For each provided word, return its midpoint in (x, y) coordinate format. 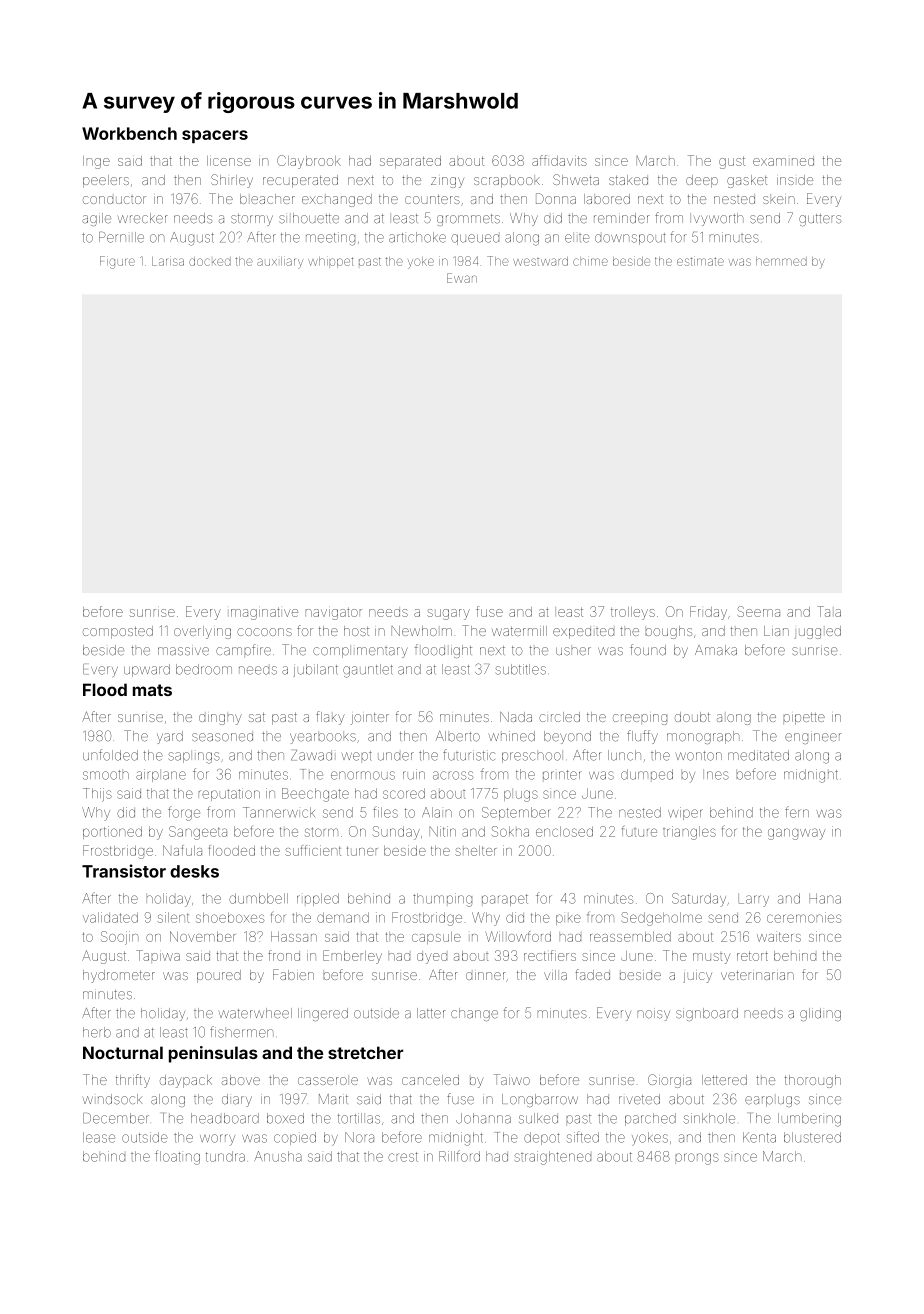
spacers (215, 136)
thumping (442, 900)
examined (783, 162)
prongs (697, 1159)
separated (410, 162)
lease (99, 1137)
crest (403, 1157)
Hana (825, 898)
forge (184, 813)
